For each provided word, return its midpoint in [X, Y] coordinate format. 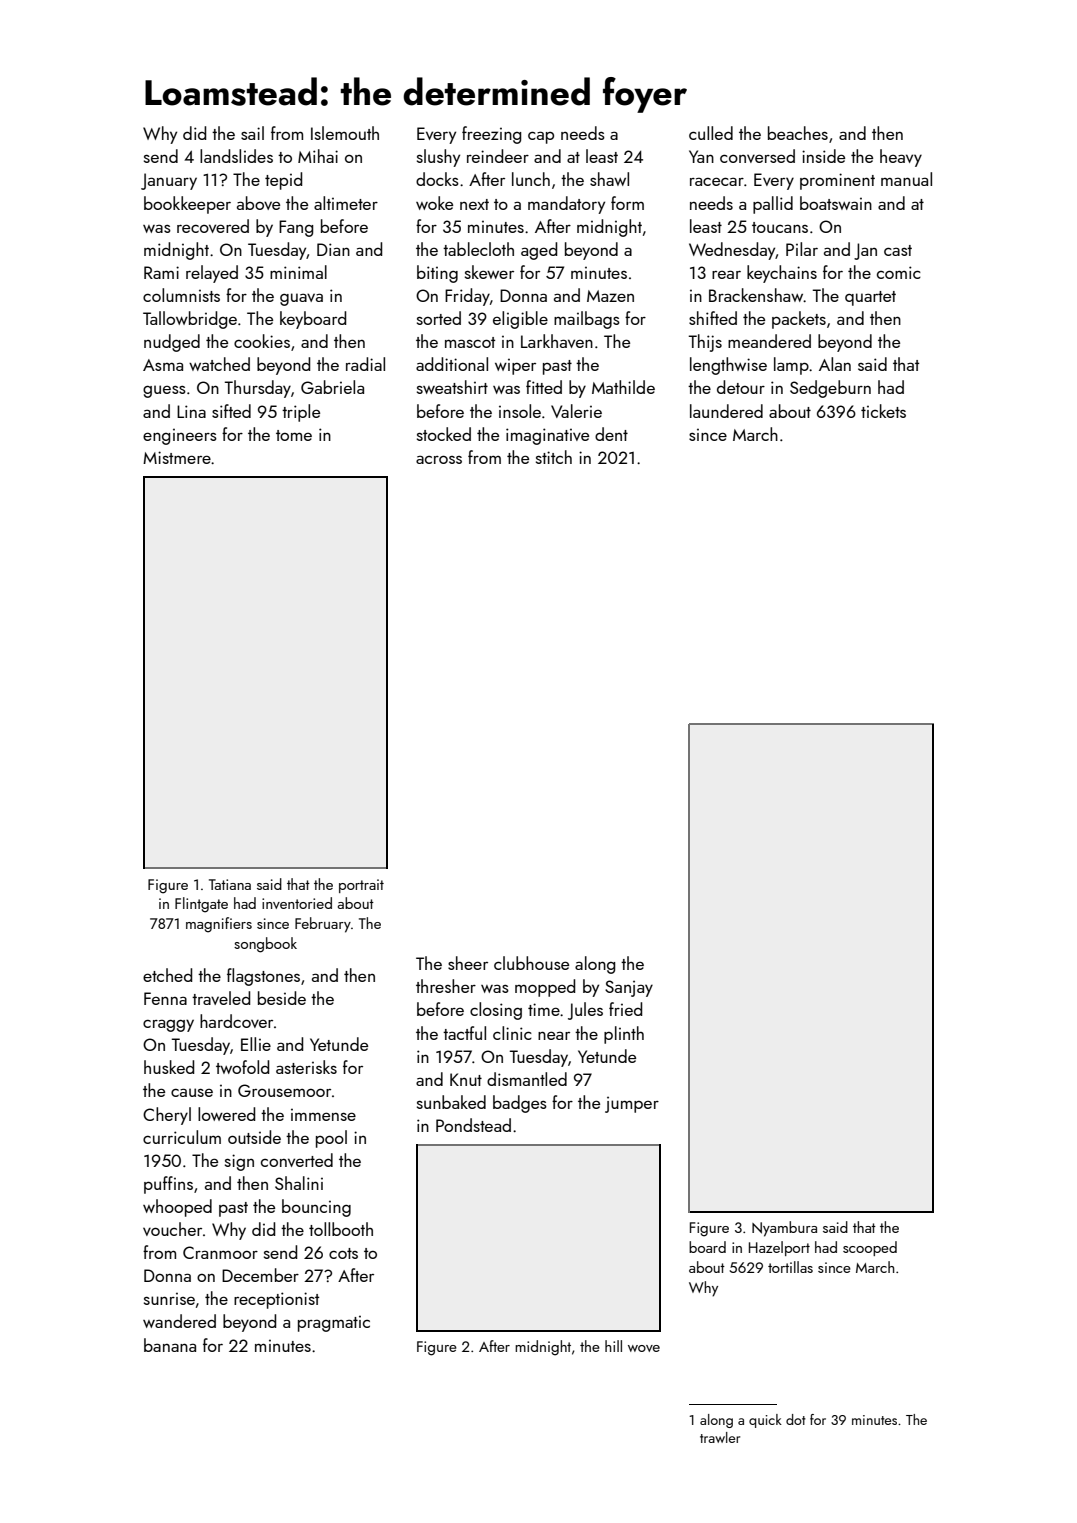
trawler [720, 1437]
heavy [901, 158]
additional [452, 364]
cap [541, 137]
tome [294, 435]
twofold [242, 1067]
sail [252, 133]
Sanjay [629, 988]
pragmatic [334, 1324]
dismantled [527, 1079]
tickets [883, 411]
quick [765, 1421]
